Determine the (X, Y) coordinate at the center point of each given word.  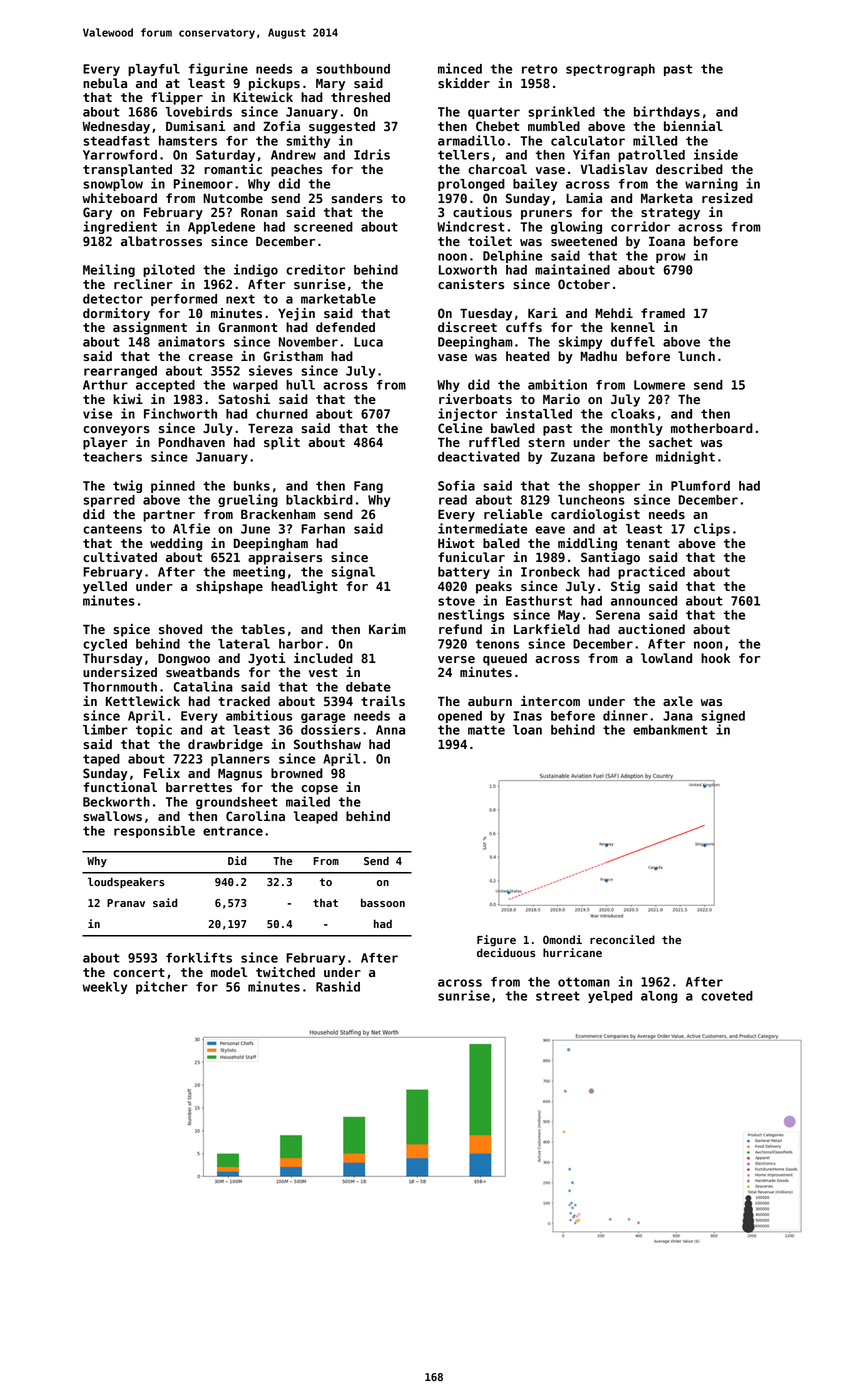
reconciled (622, 939)
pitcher (162, 987)
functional (120, 787)
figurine (218, 69)
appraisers (285, 558)
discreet (467, 327)
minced (460, 68)
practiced (651, 572)
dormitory (116, 314)
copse (319, 790)
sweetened (584, 241)
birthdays (667, 112)
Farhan (323, 529)
